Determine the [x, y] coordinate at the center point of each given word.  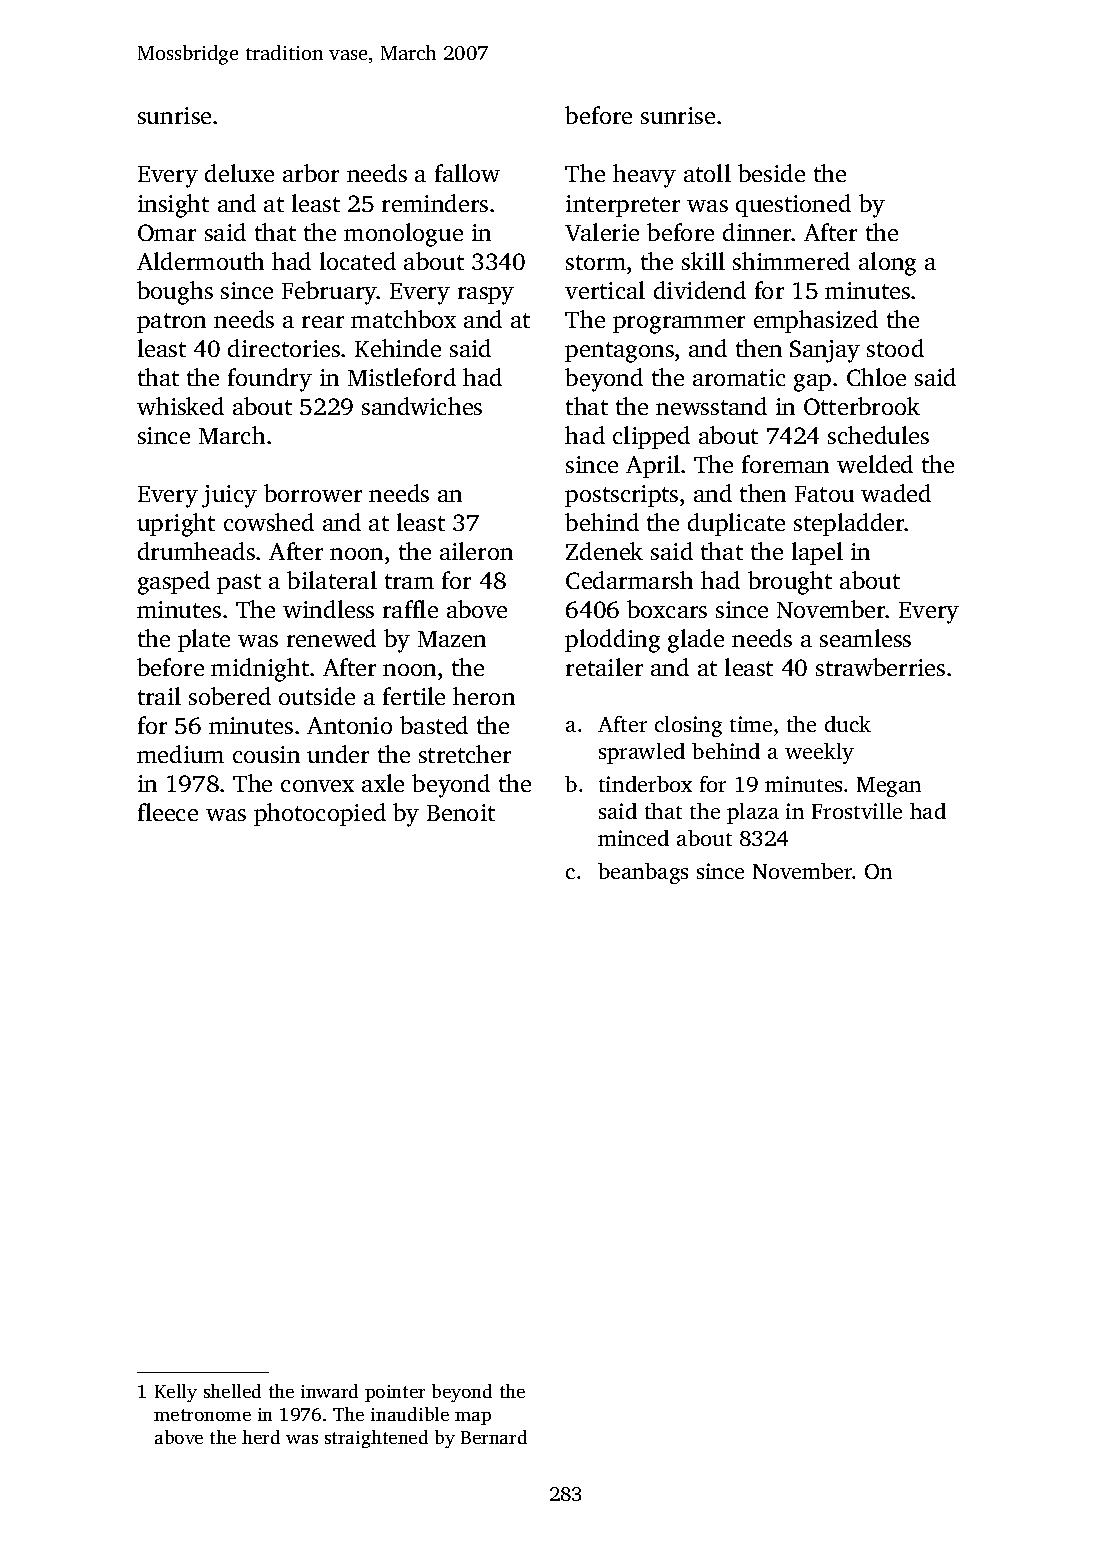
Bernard [494, 1437]
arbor [311, 173]
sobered [230, 696]
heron [484, 696]
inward [329, 1391]
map [473, 1418]
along [887, 264]
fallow [467, 173]
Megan [889, 787]
